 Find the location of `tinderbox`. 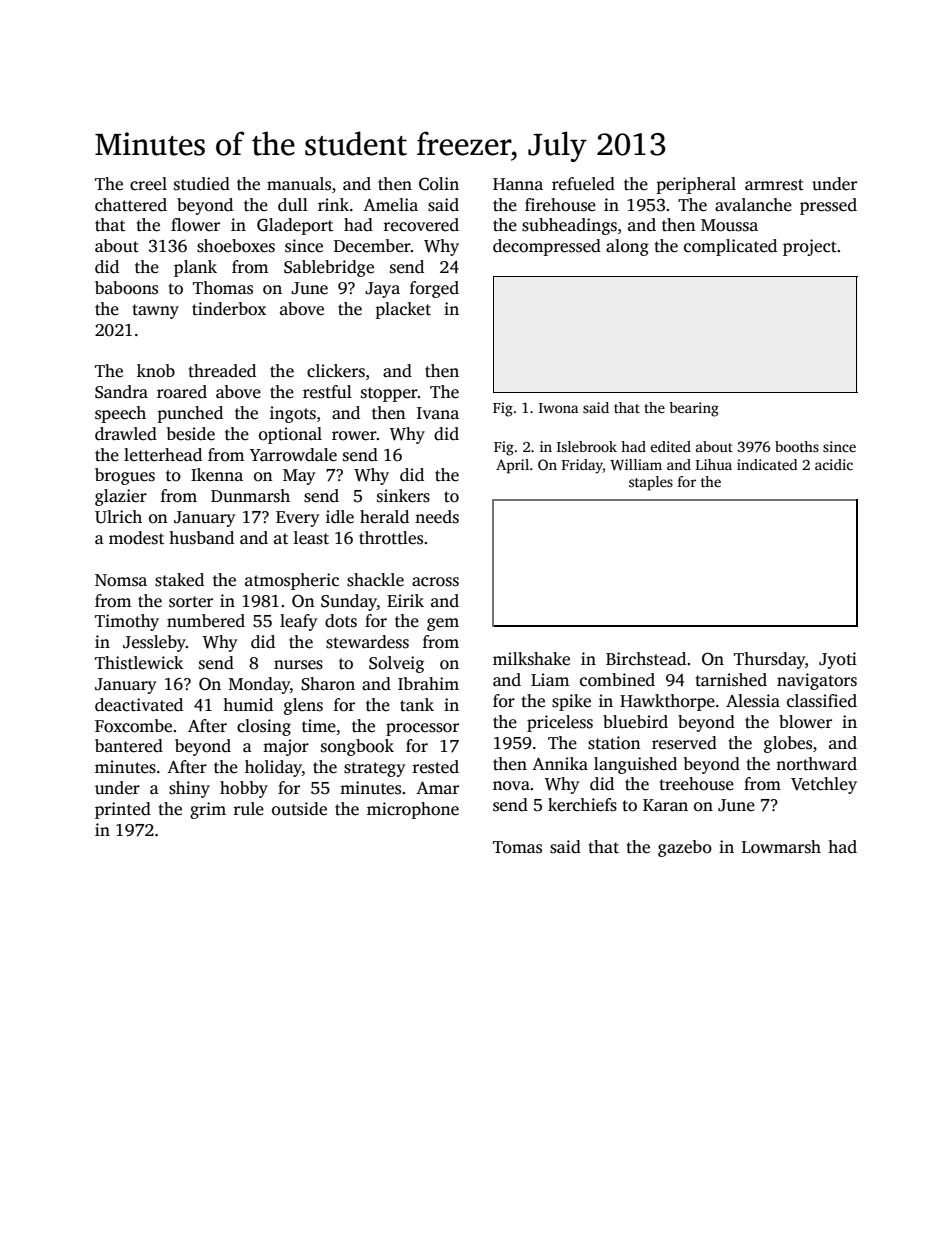

tinderbox is located at coordinates (229, 309).
